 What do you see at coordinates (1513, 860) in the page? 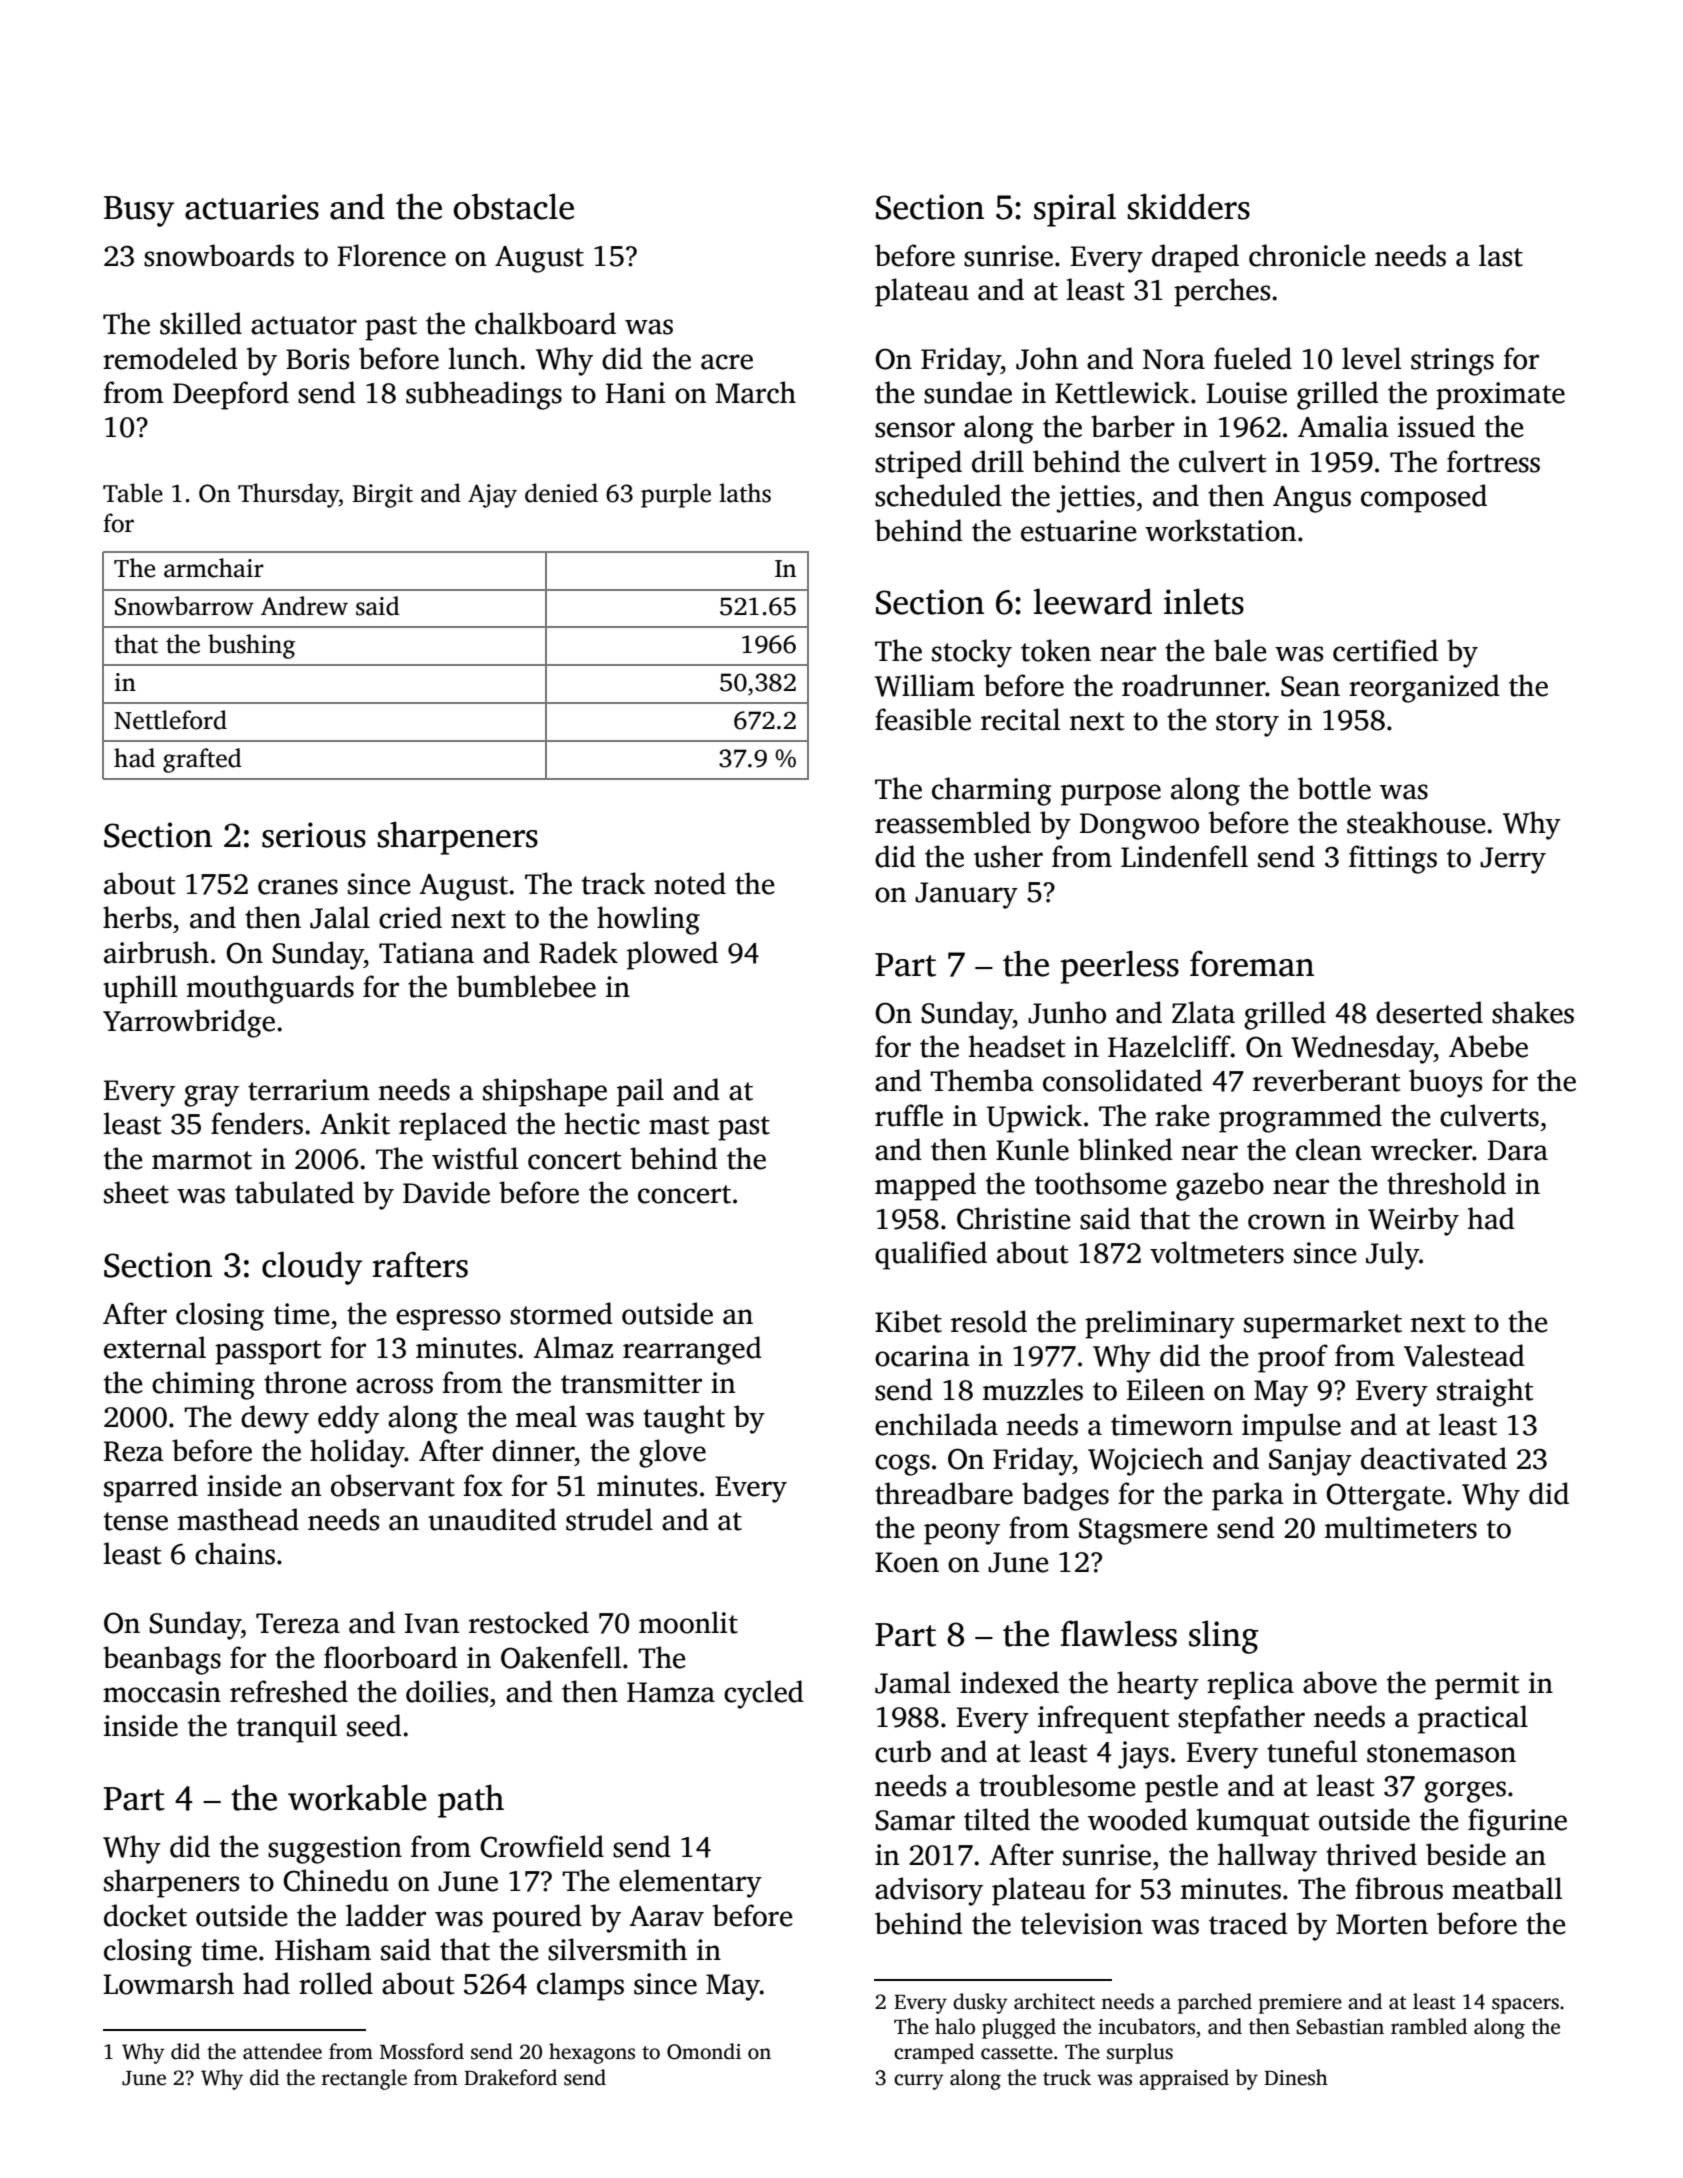
I see `Jerry` at bounding box center [1513, 860].
